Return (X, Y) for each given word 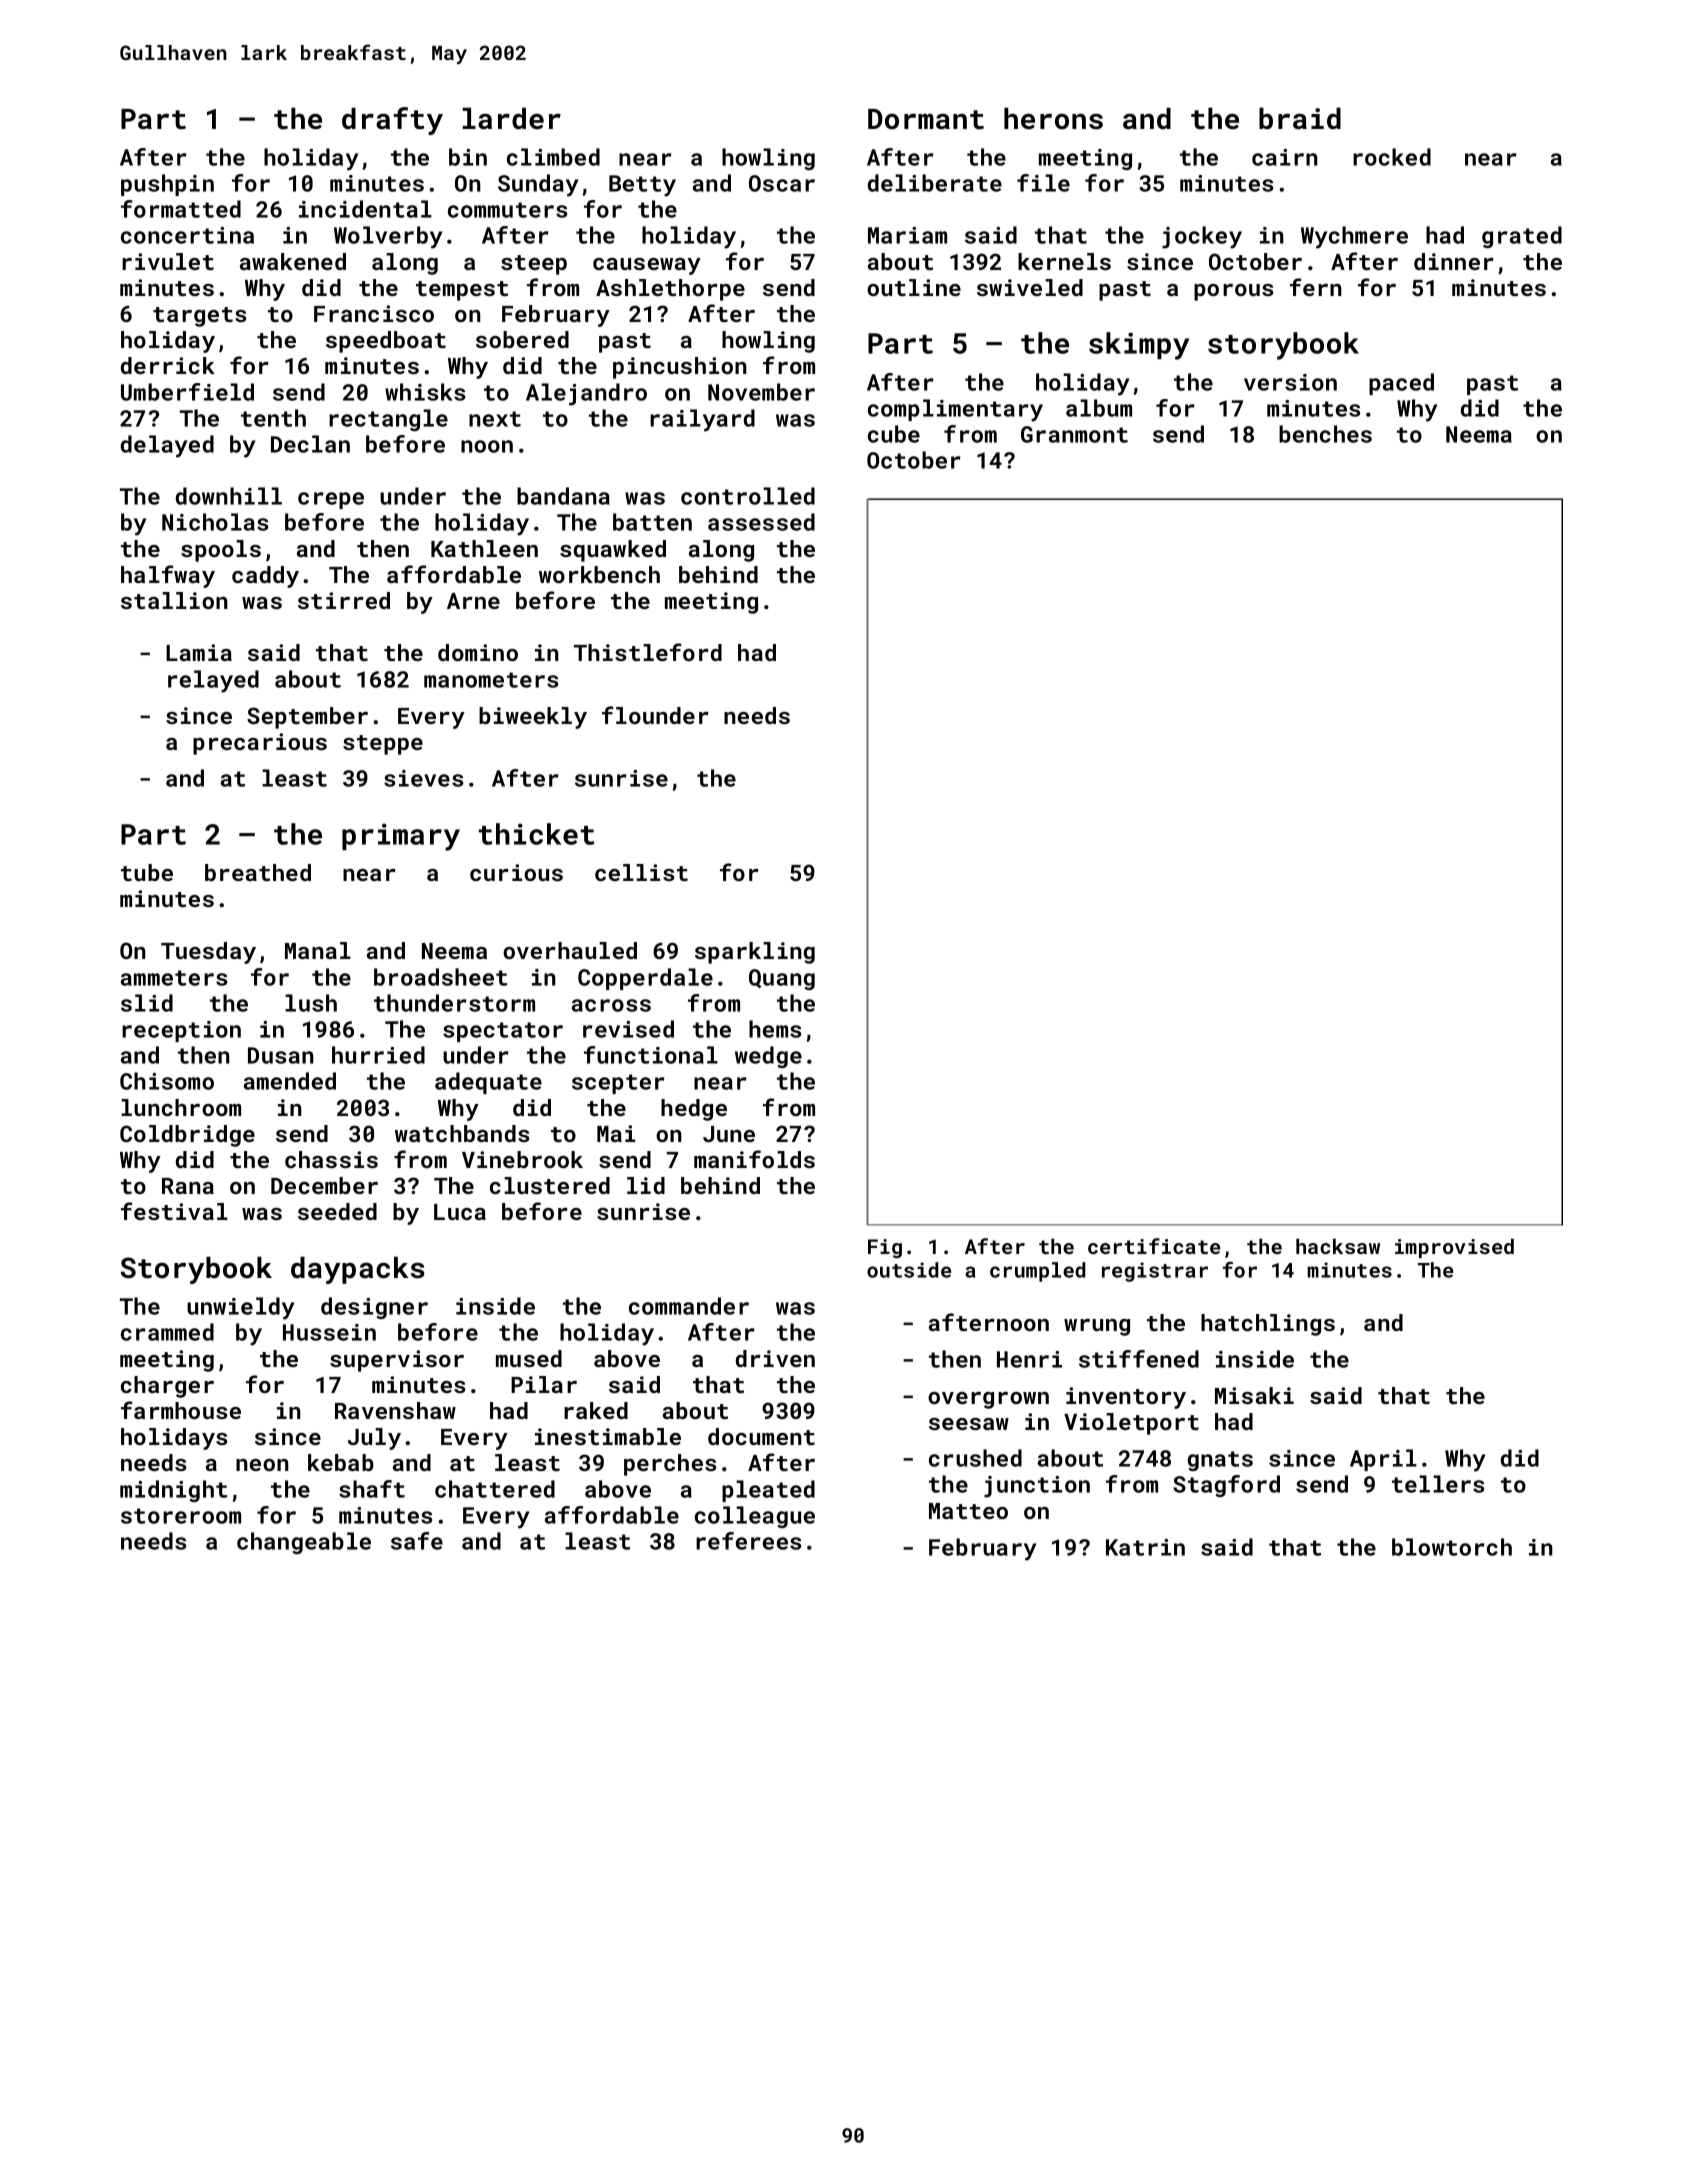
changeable (304, 1543)
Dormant (926, 119)
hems (775, 1029)
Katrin (1145, 1547)
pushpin (167, 185)
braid (1300, 118)
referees (748, 1541)
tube (147, 872)
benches (1325, 434)
